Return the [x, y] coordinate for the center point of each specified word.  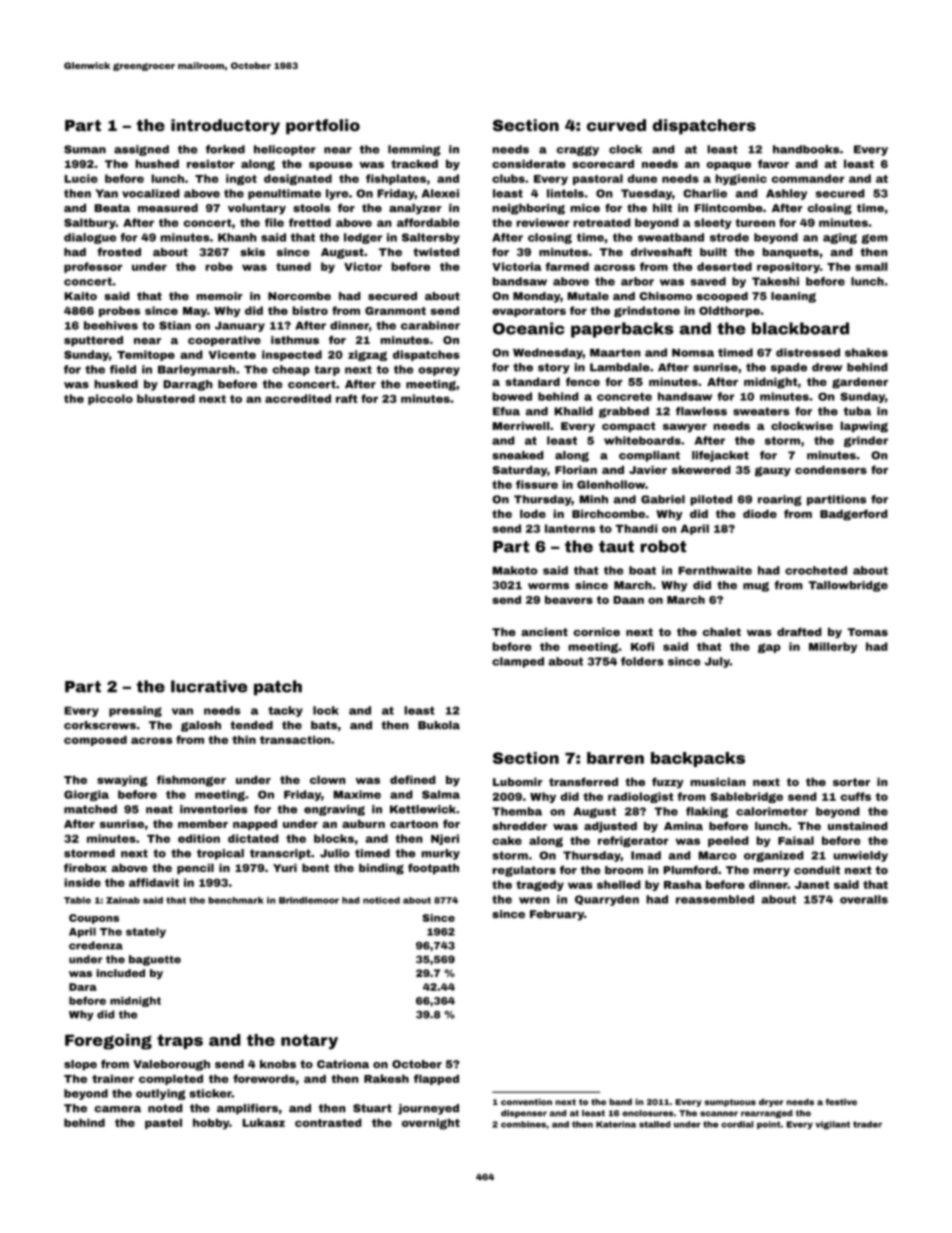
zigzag [367, 355]
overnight [431, 1124]
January [240, 326]
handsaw [685, 396]
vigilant [832, 1125]
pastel [163, 1123]
